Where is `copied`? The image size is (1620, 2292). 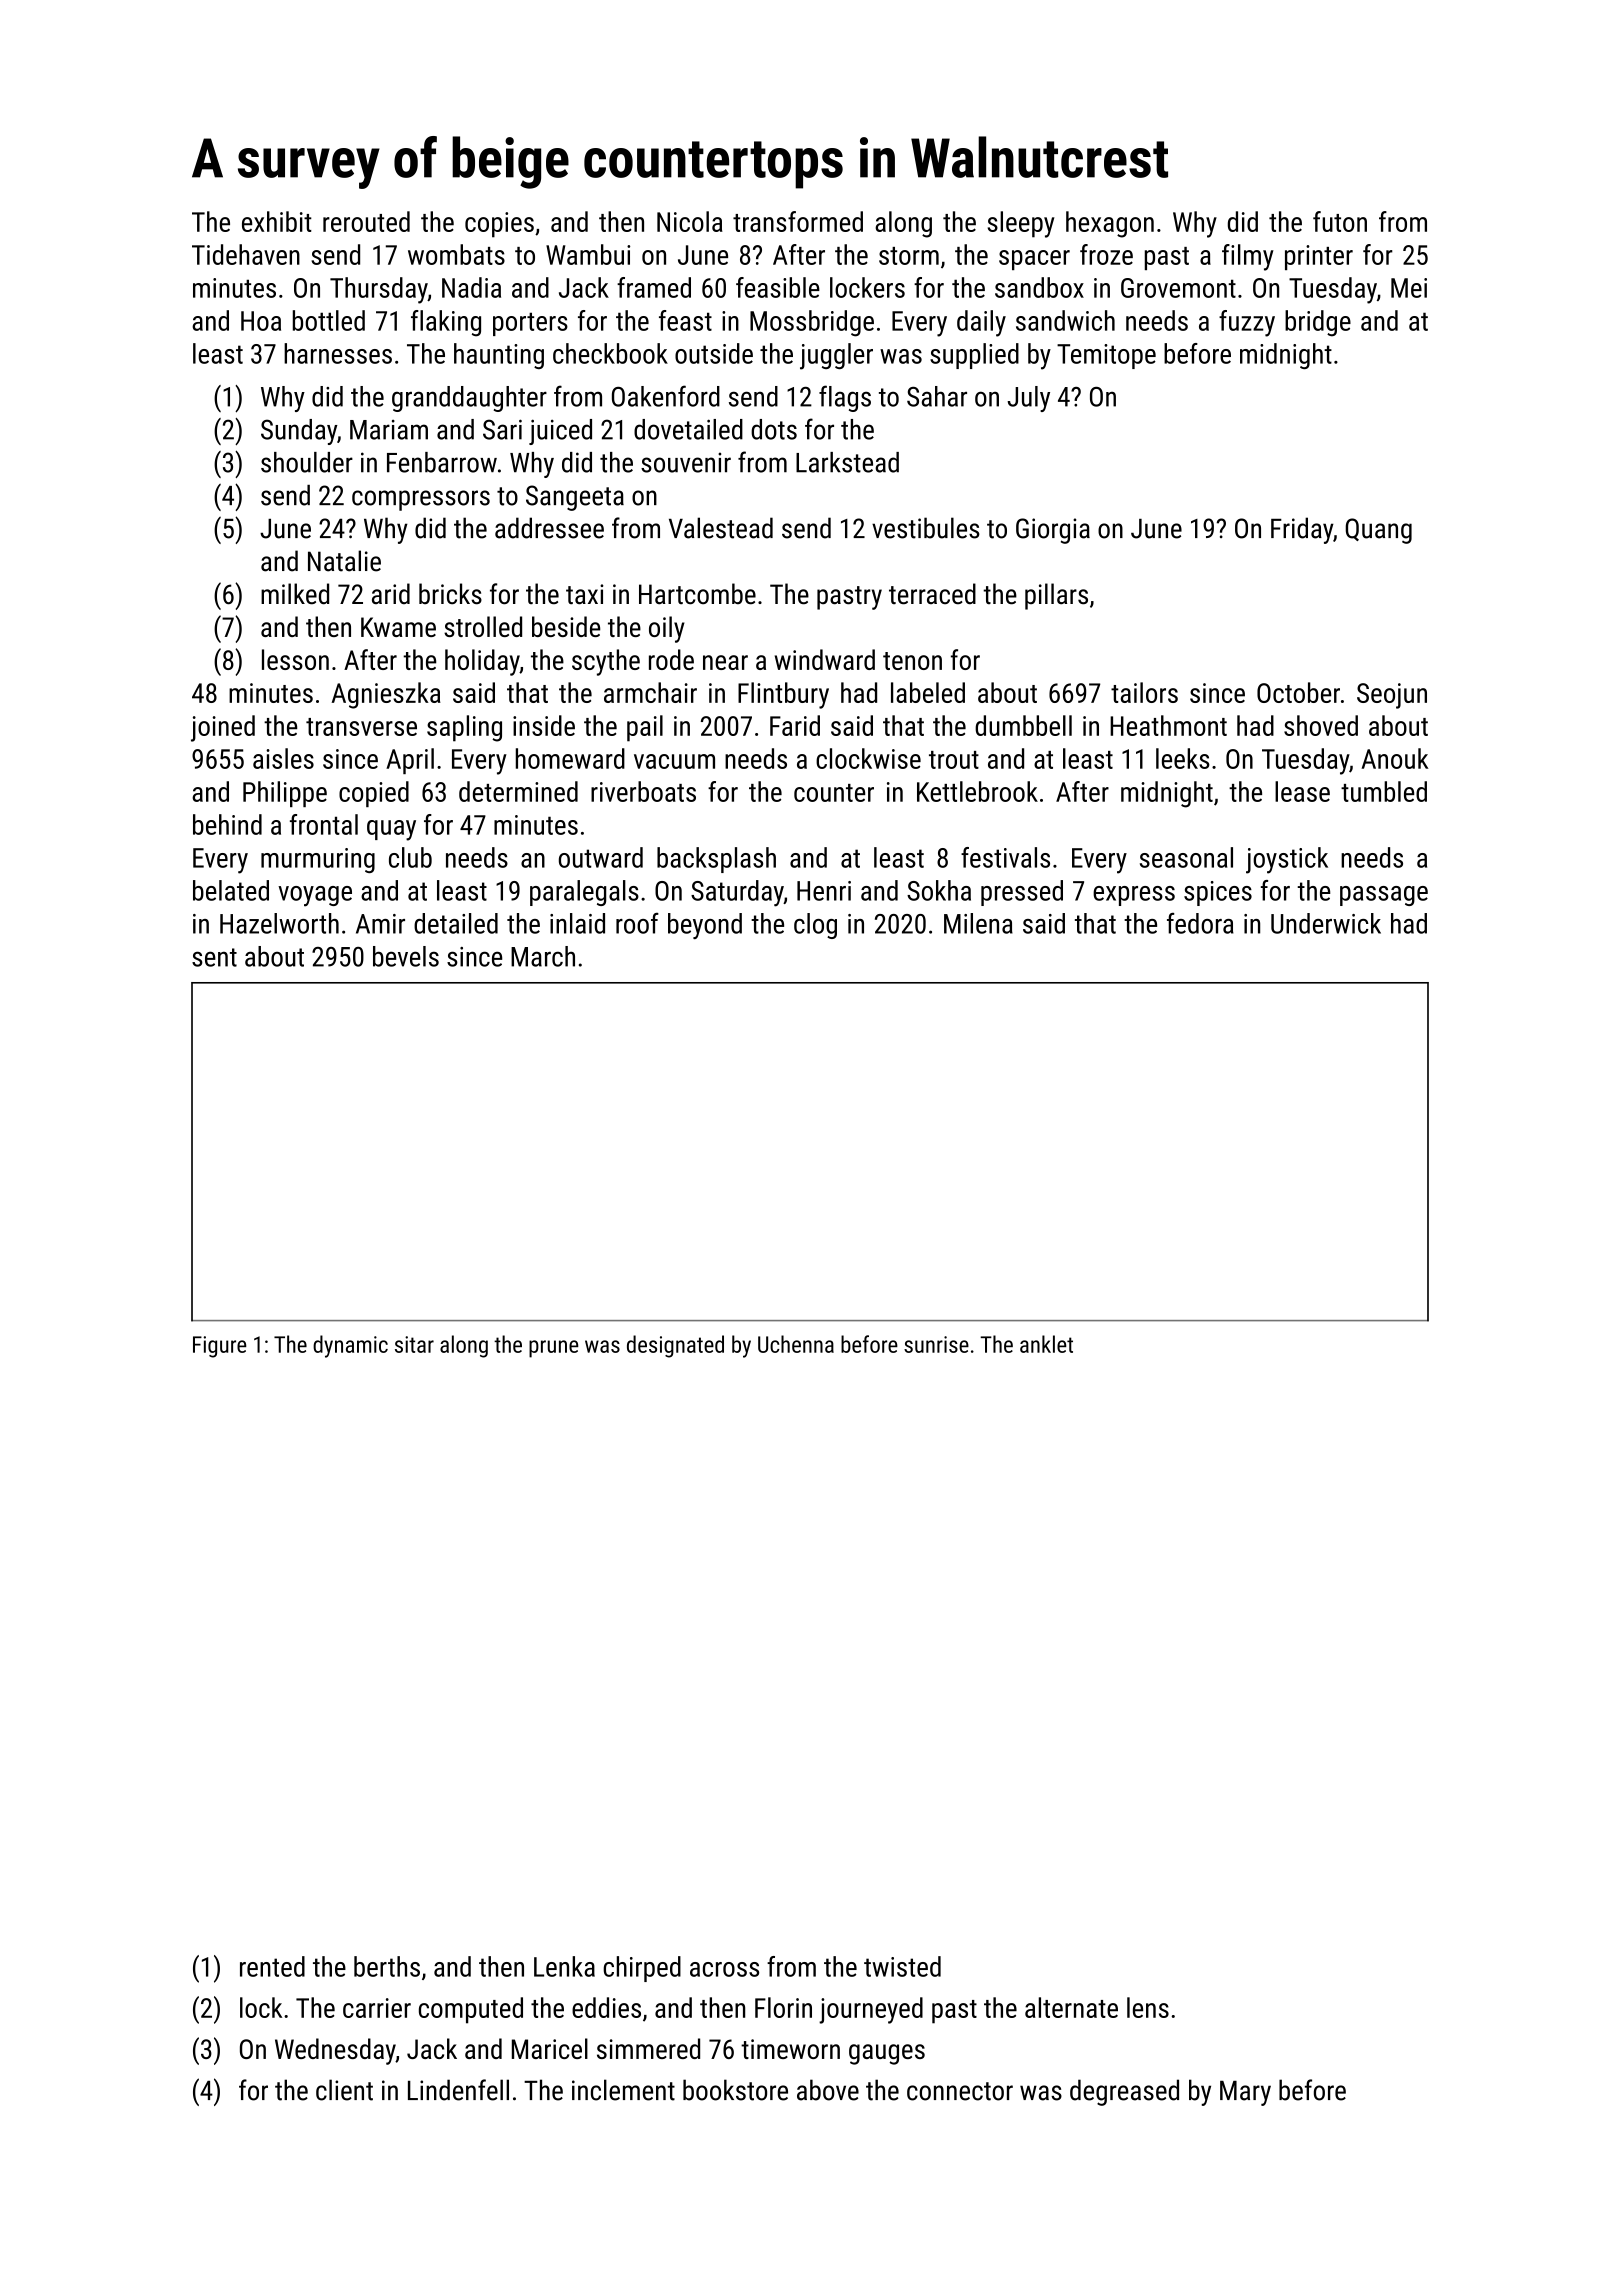 copied is located at coordinates (374, 794).
